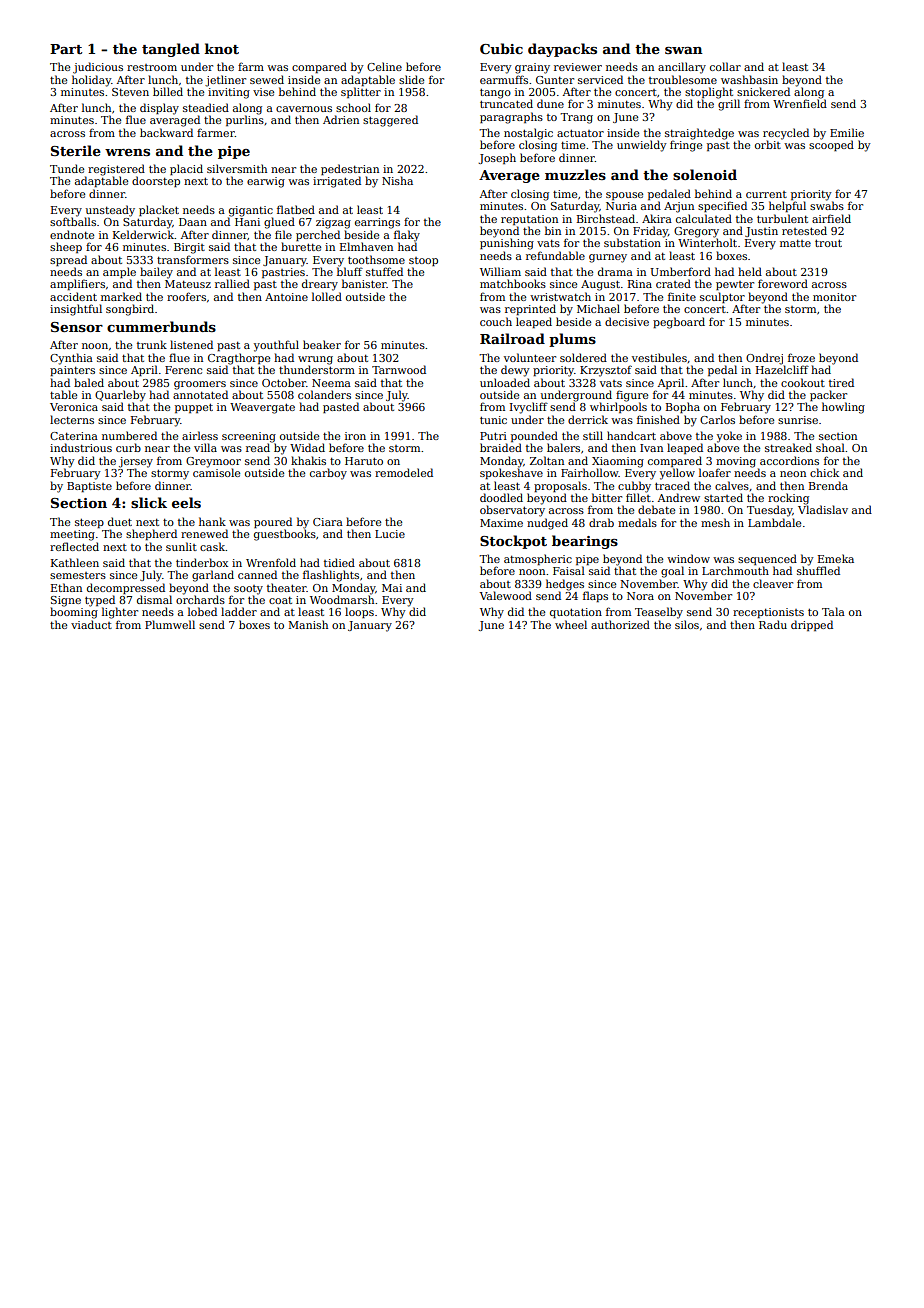 The height and width of the screenshot is (1308, 924). I want to click on Bopha, so click(683, 407).
